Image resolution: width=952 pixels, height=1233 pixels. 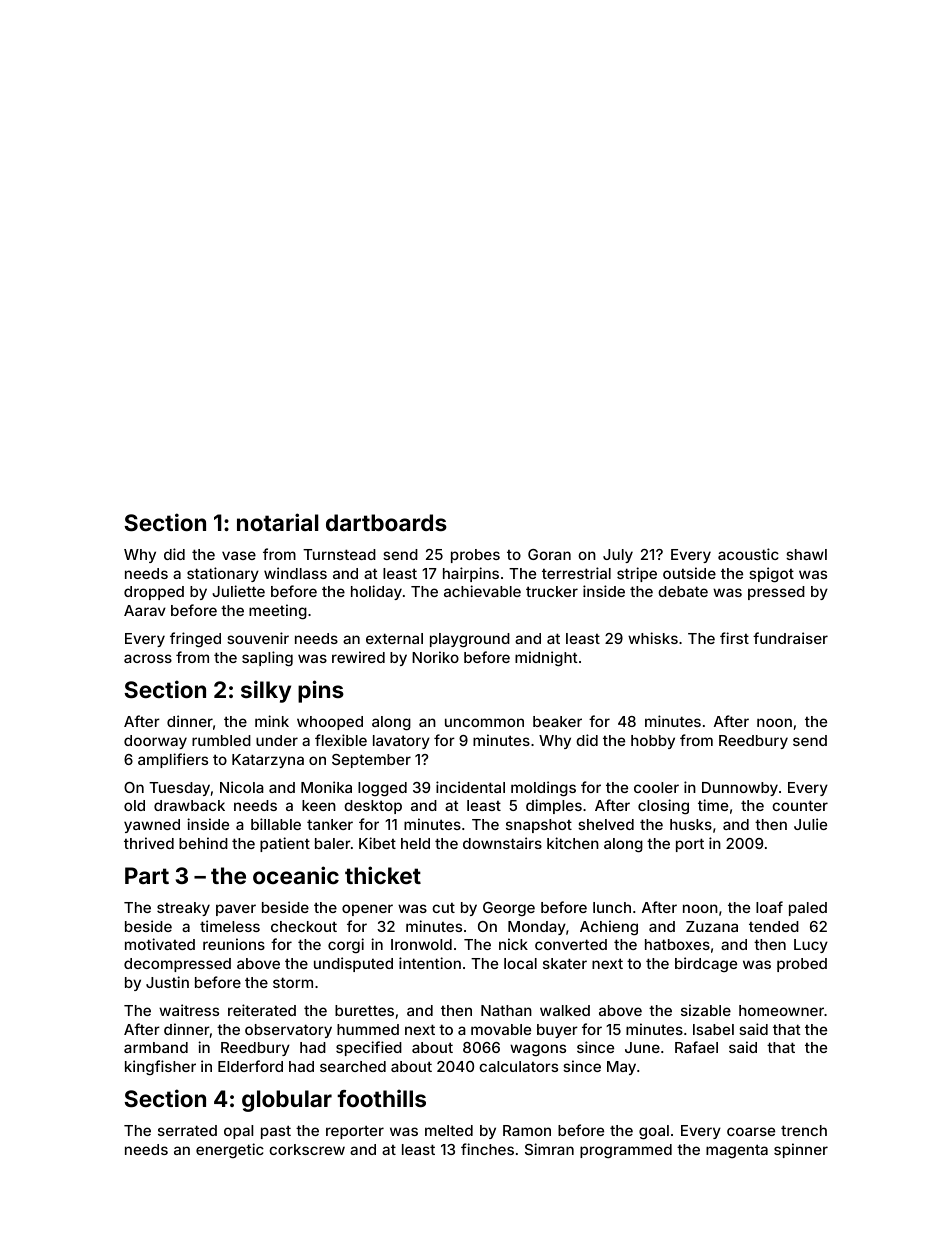 I want to click on corkscrew, so click(x=307, y=1149).
